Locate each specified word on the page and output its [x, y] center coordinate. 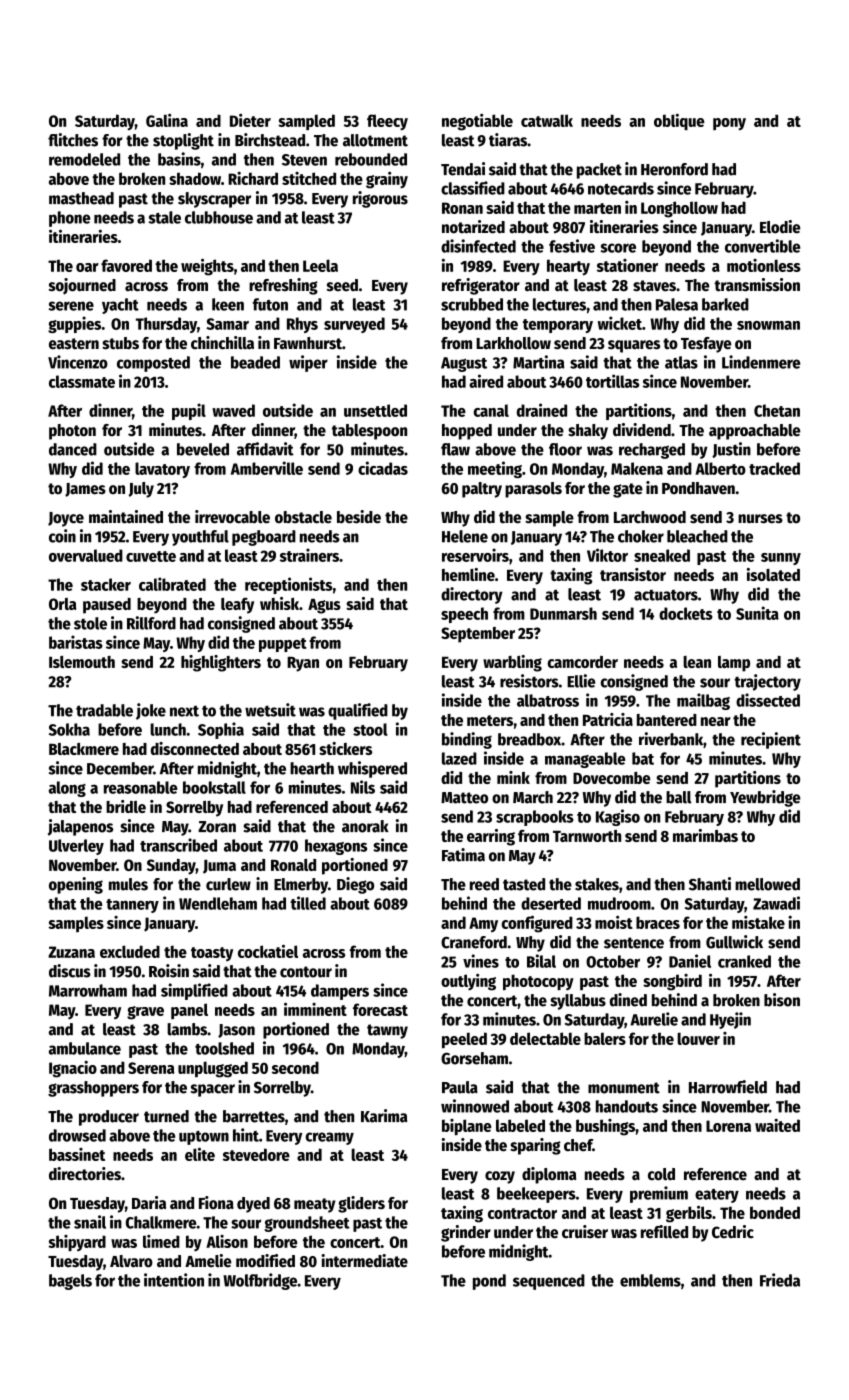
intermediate [364, 1261]
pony [729, 124]
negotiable [477, 122]
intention [174, 1280]
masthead [81, 198]
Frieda [780, 1280]
